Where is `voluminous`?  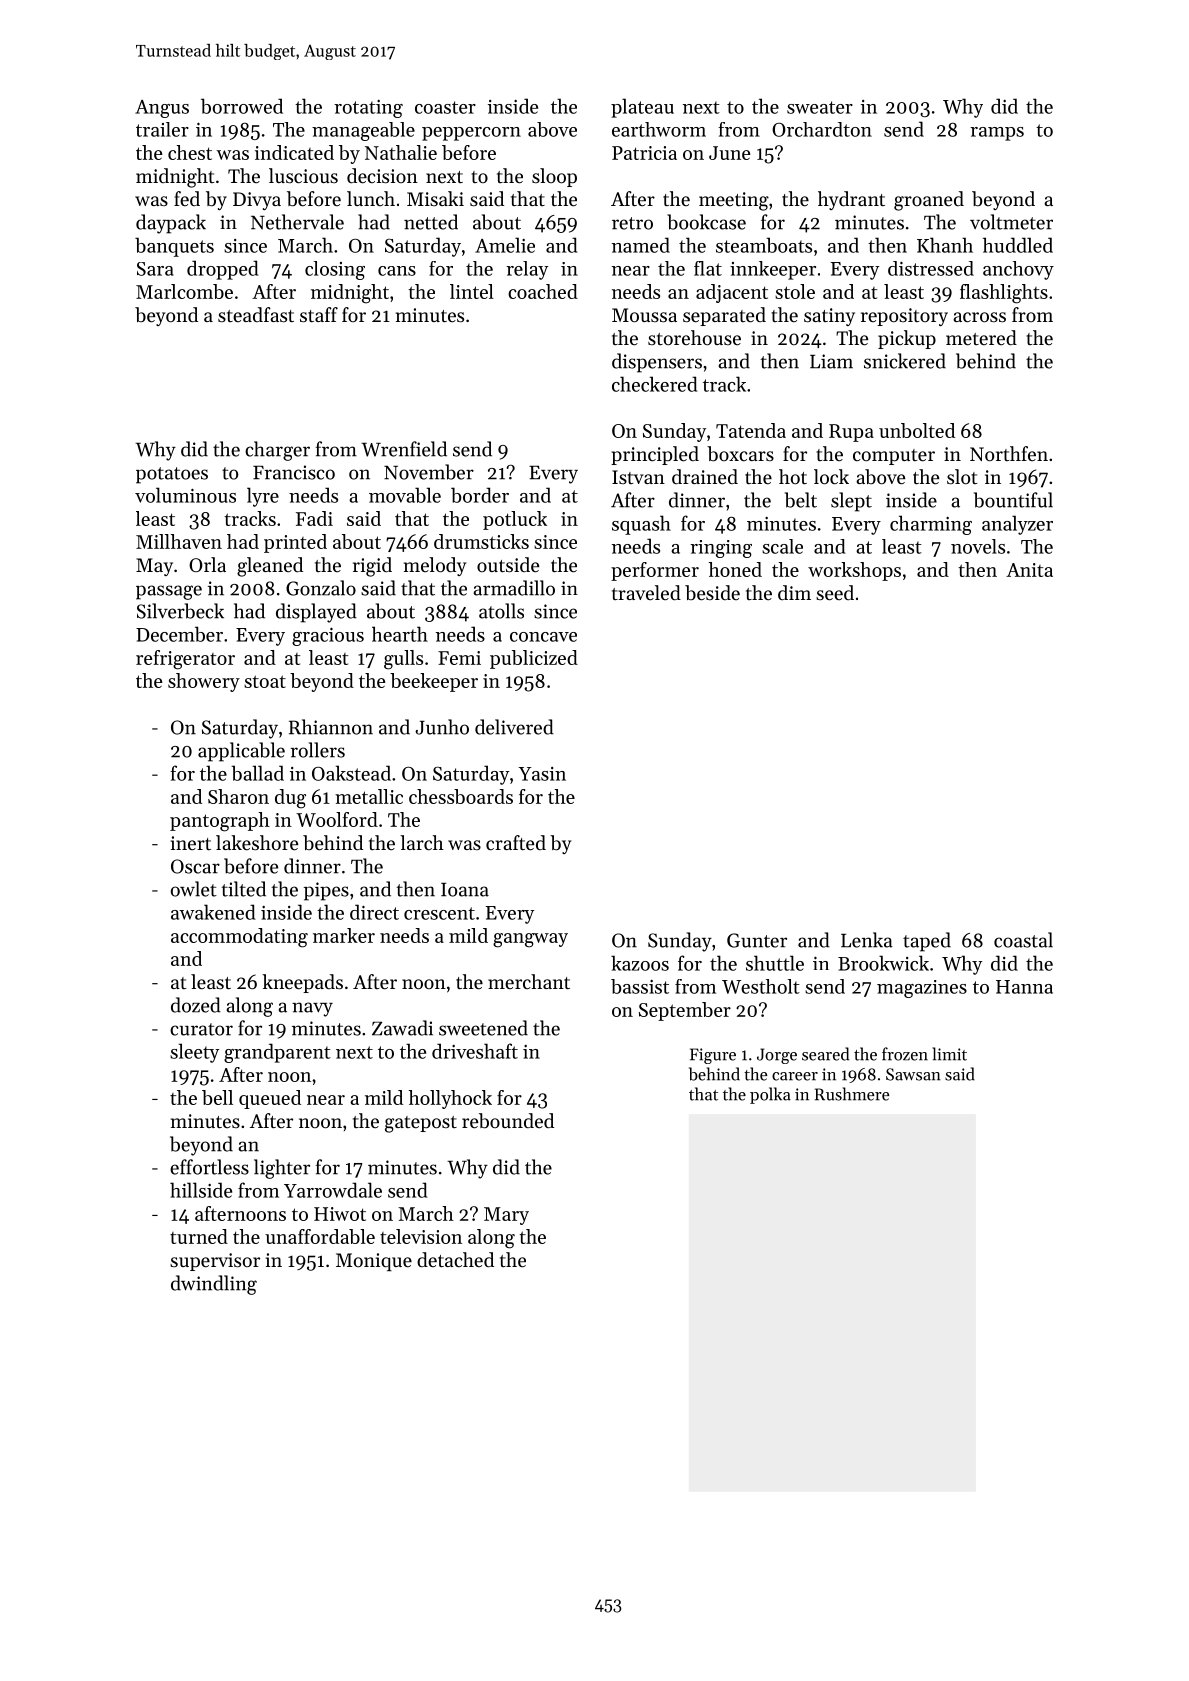
voluminous is located at coordinates (185, 495).
